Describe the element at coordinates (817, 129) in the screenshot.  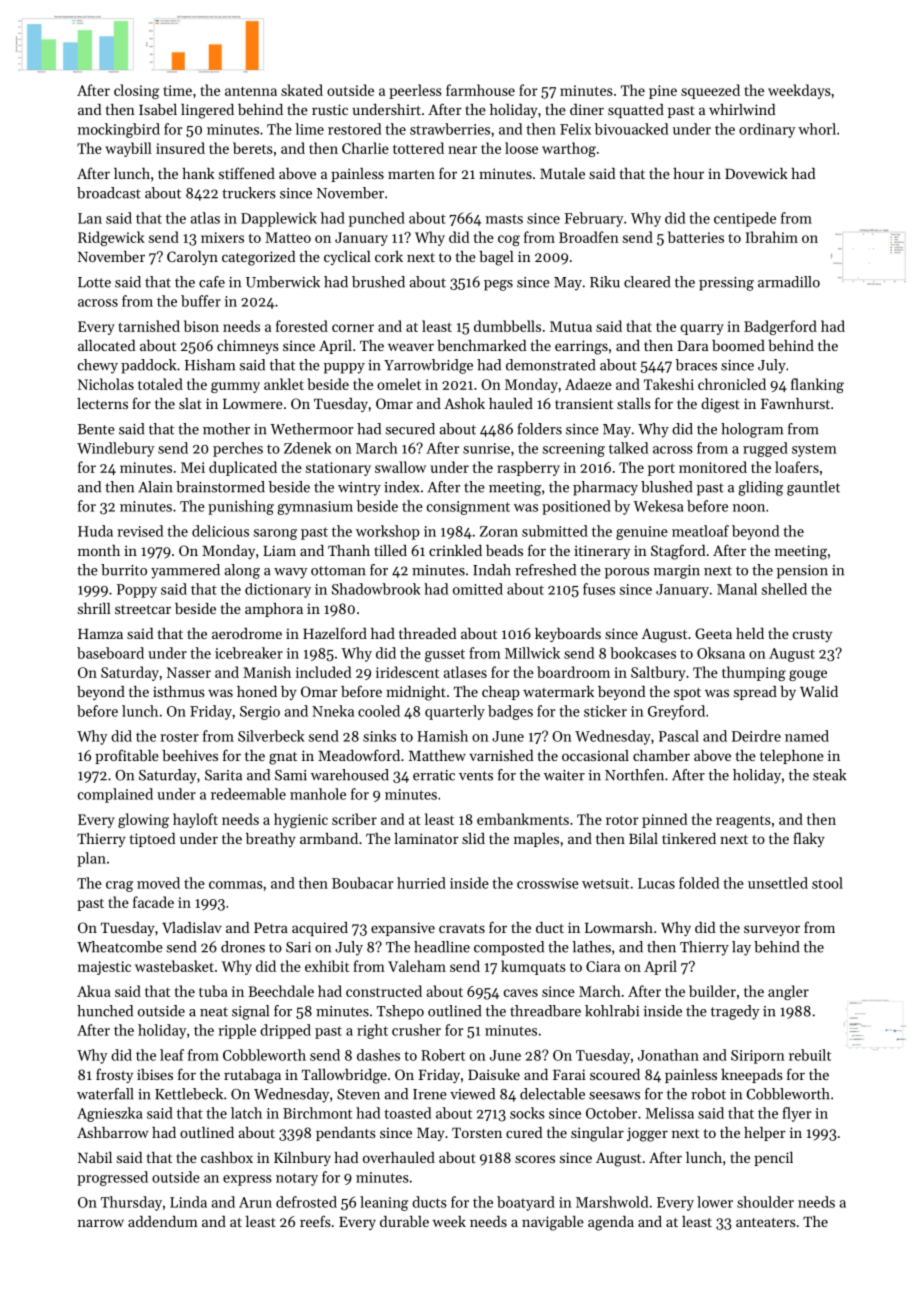
I see `whorl` at that location.
